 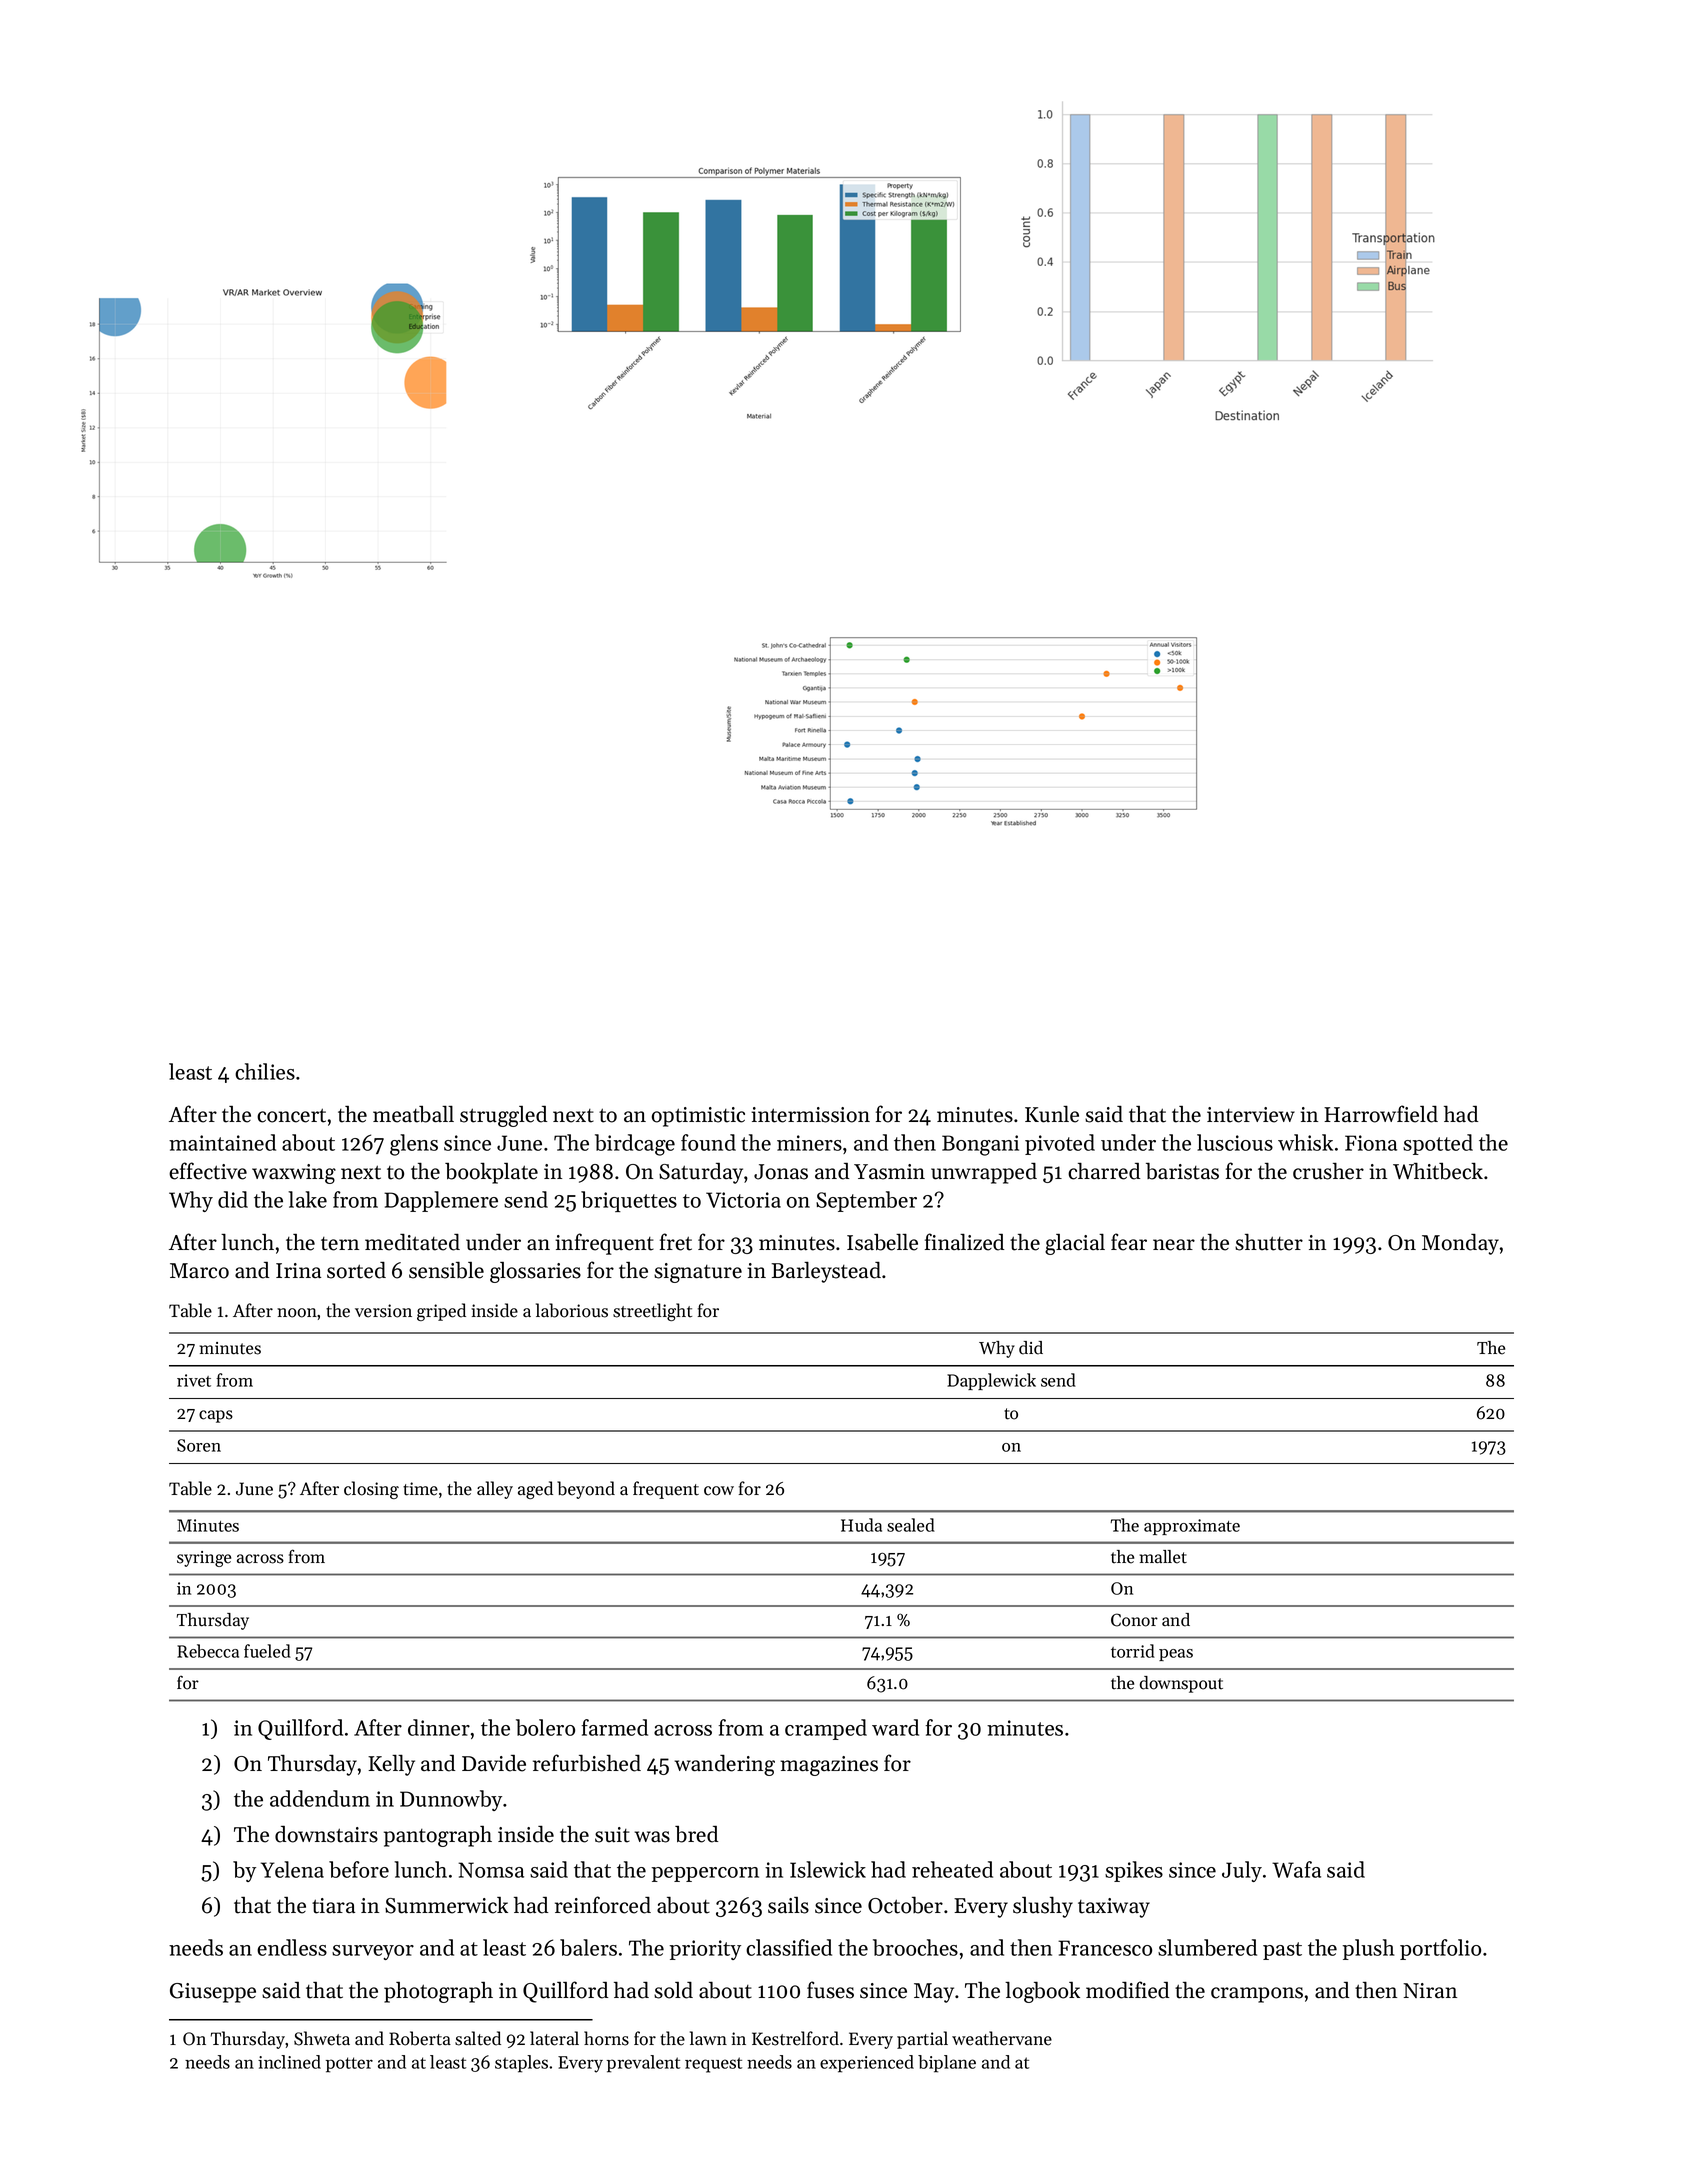 What do you see at coordinates (1269, 1242) in the image?
I see `shutter` at bounding box center [1269, 1242].
